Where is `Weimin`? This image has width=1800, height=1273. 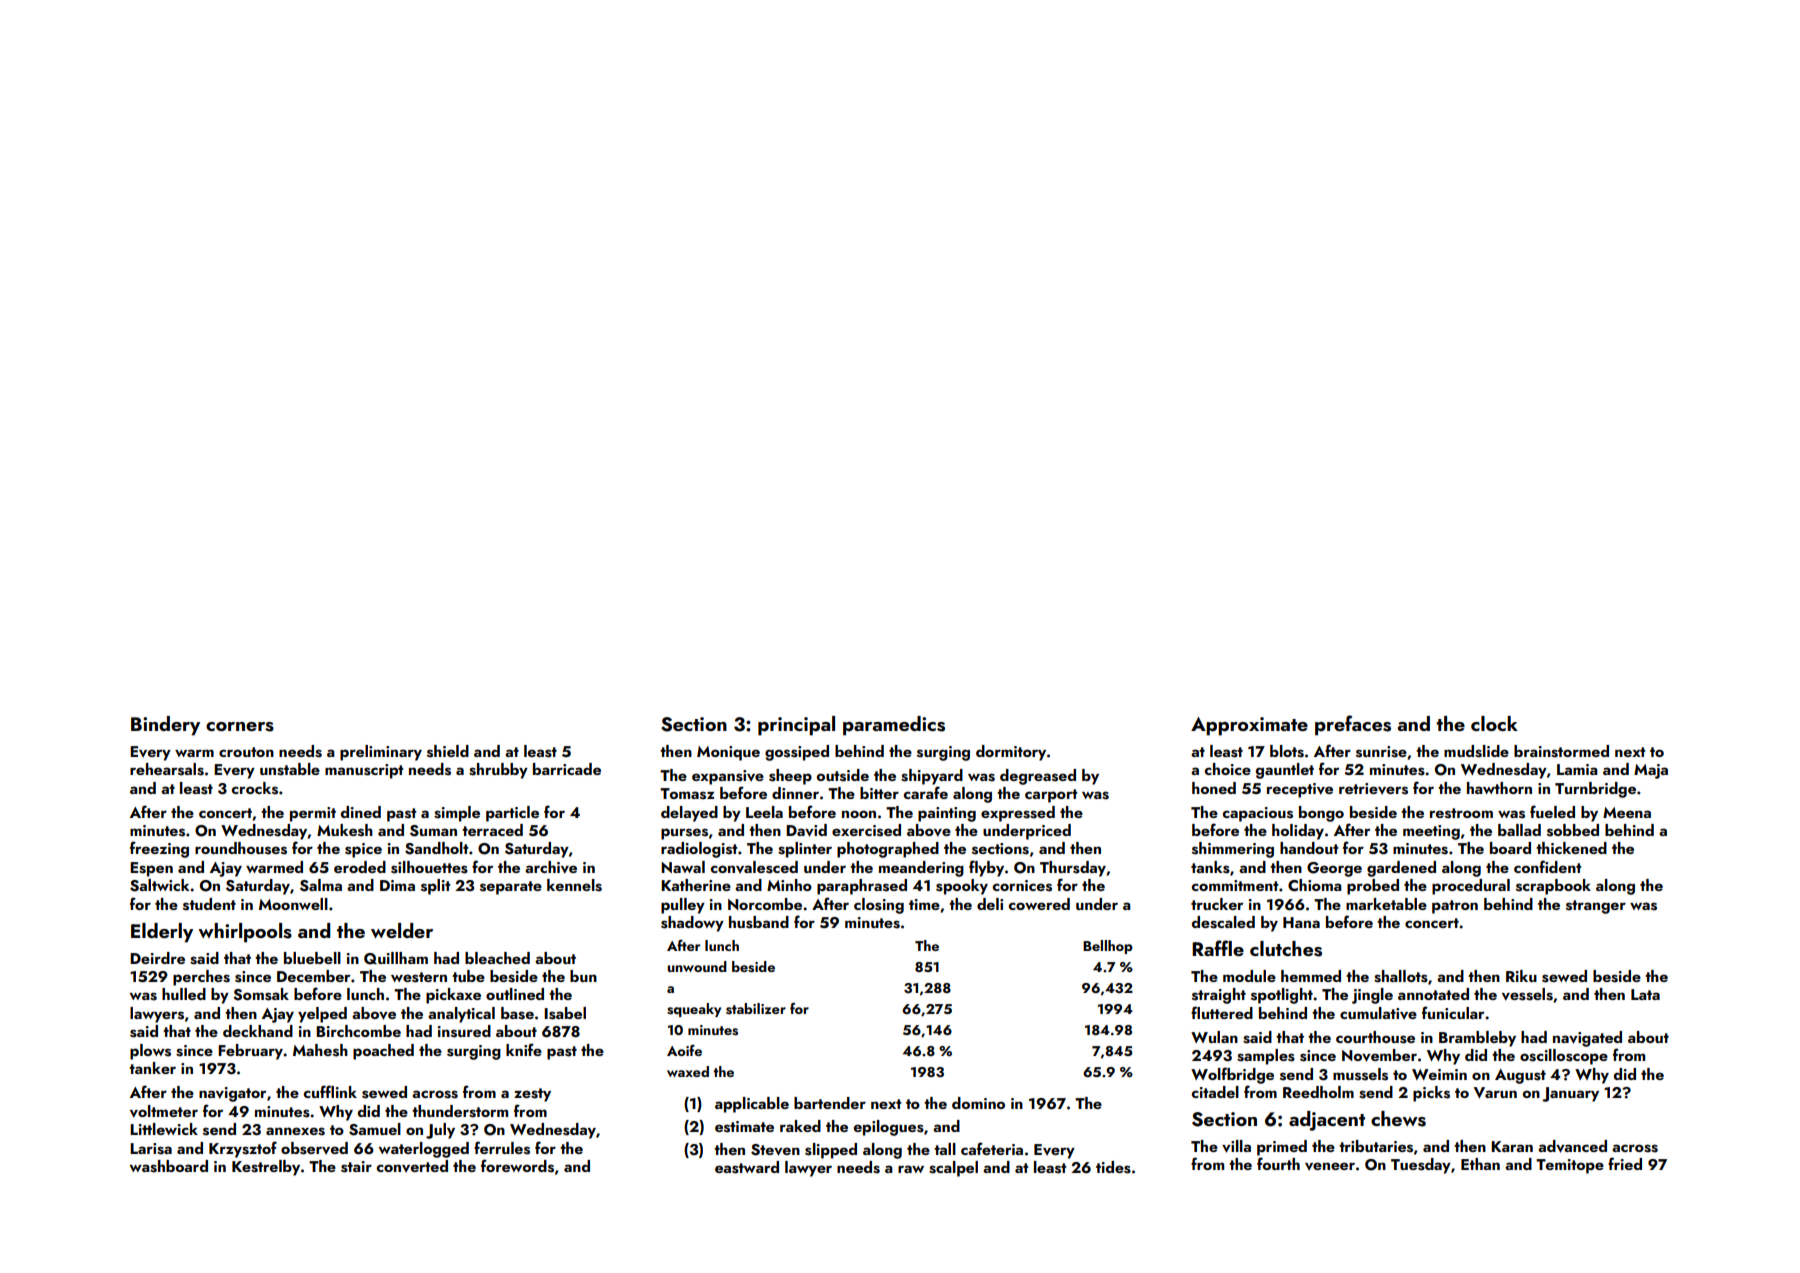
Weimin is located at coordinates (1439, 1074).
